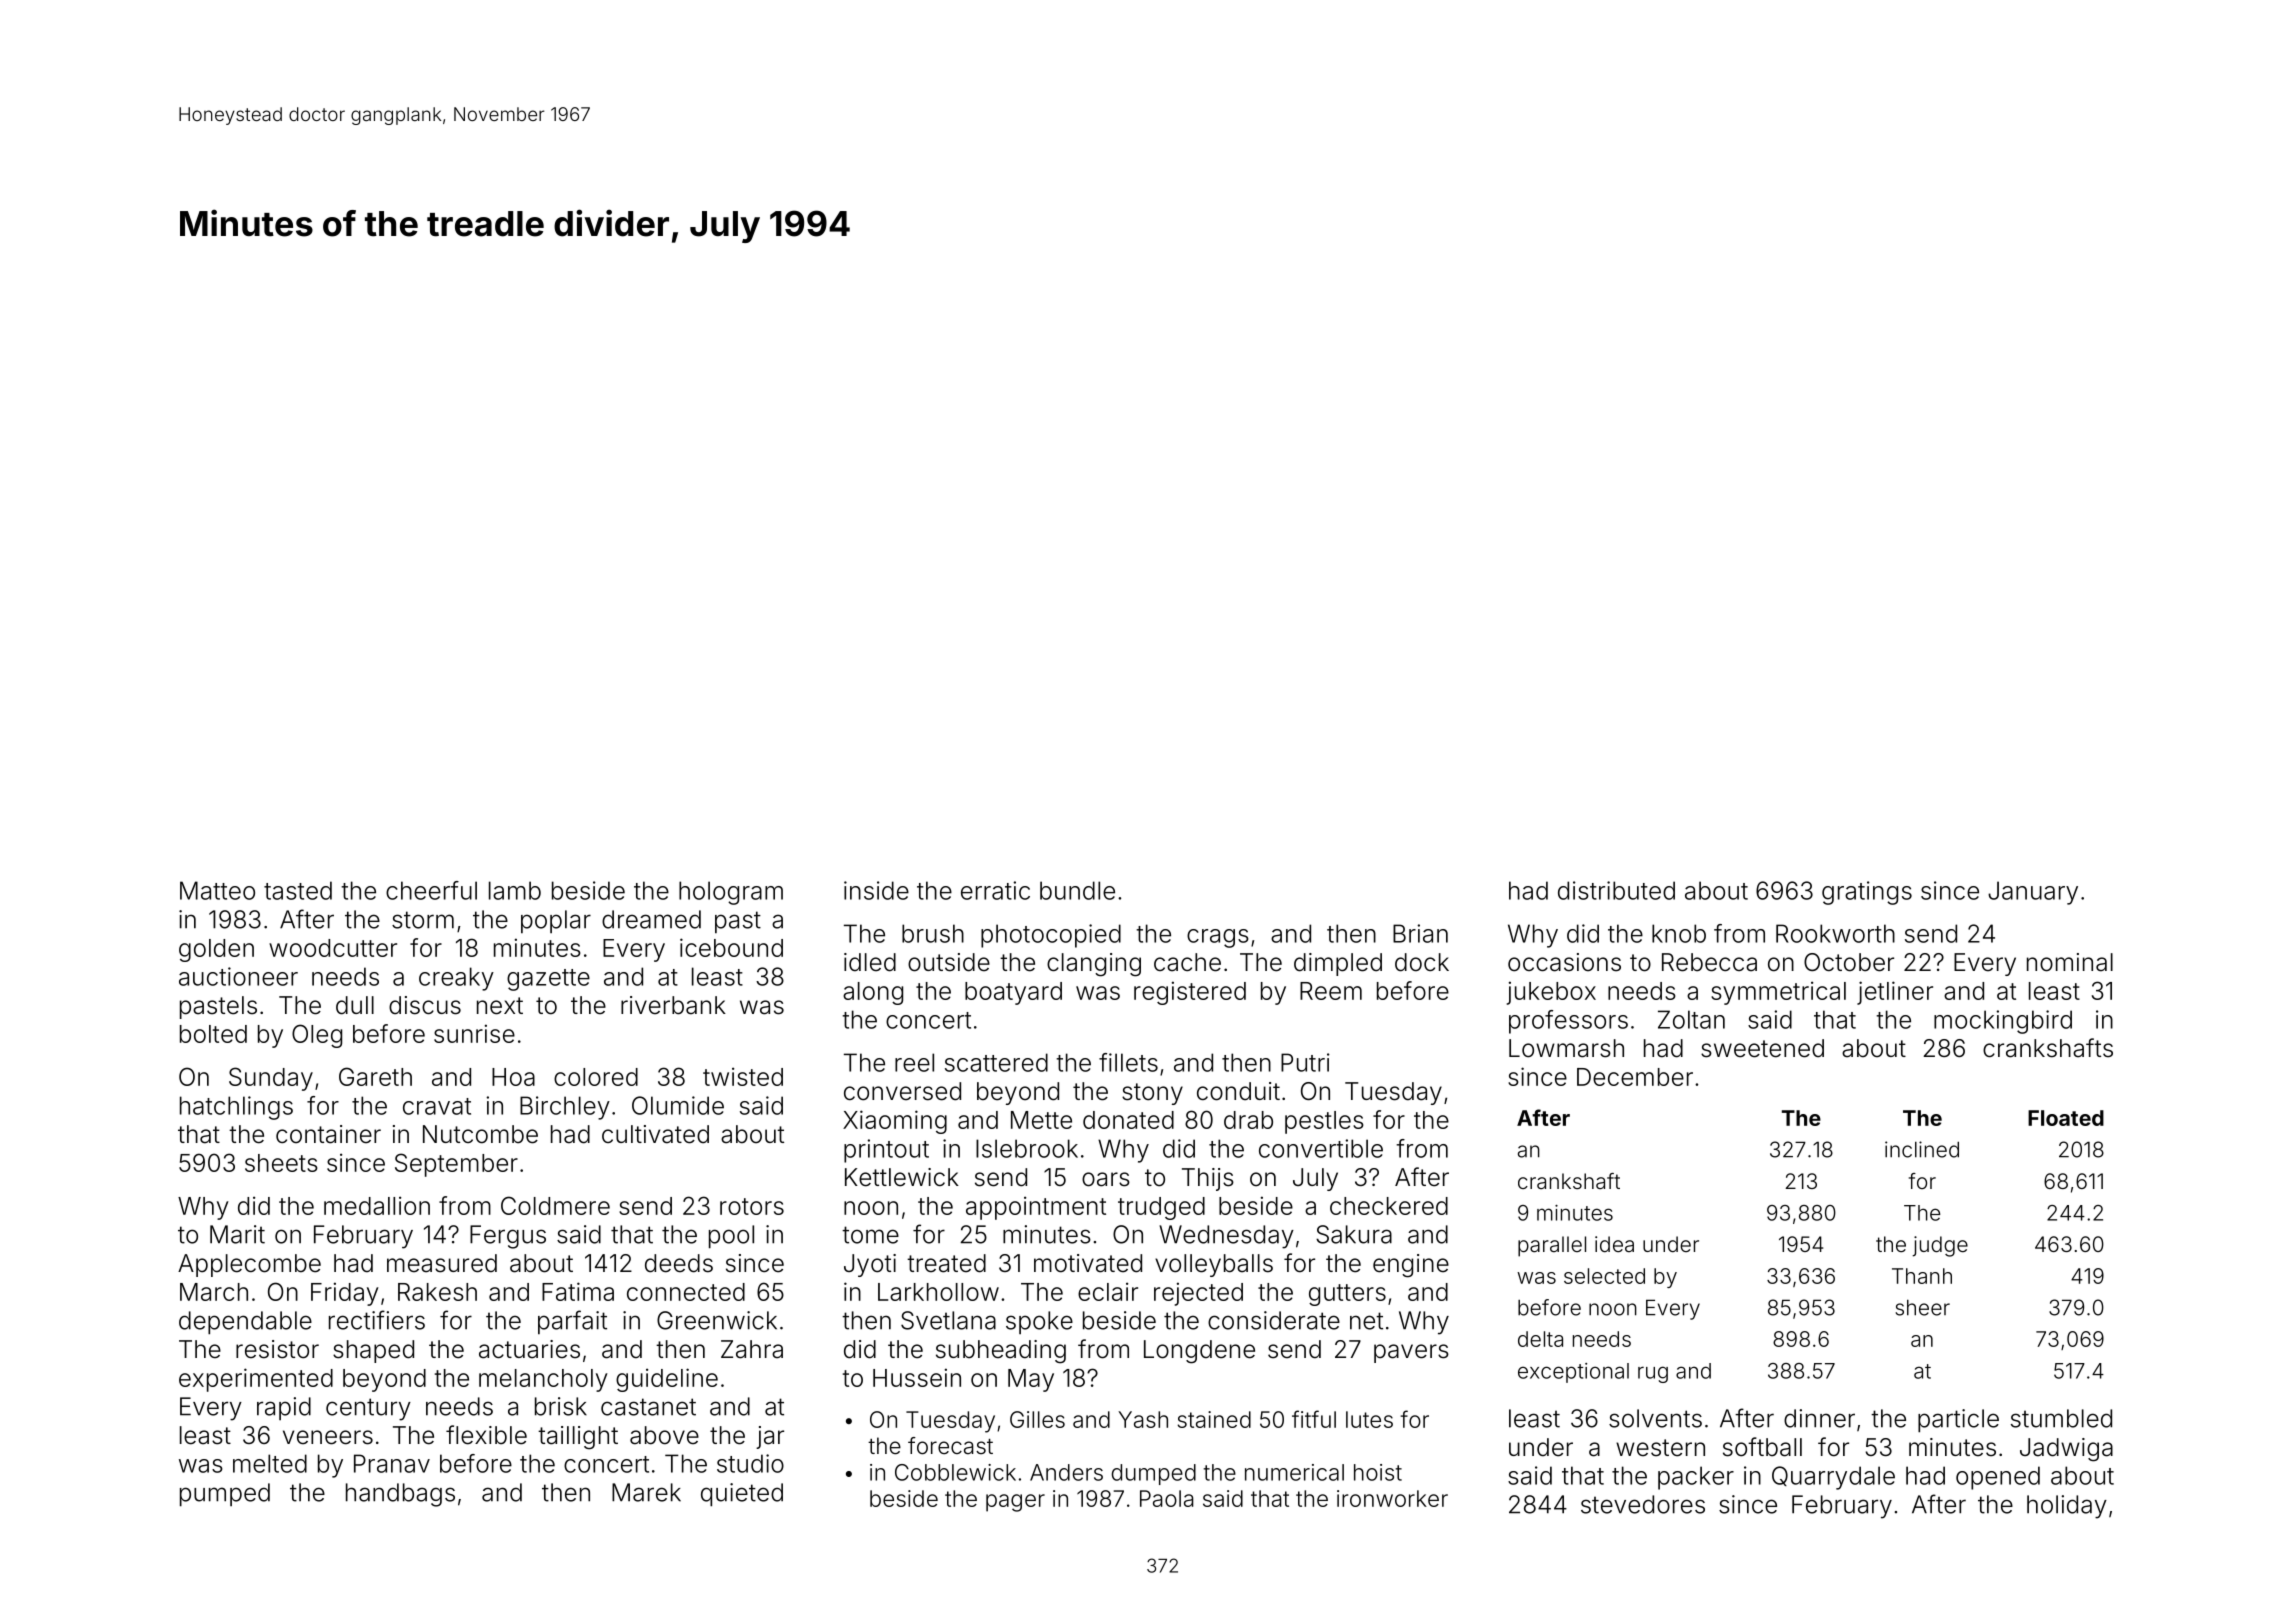 The width and height of the screenshot is (2292, 1620). What do you see at coordinates (731, 893) in the screenshot?
I see `hologram` at bounding box center [731, 893].
